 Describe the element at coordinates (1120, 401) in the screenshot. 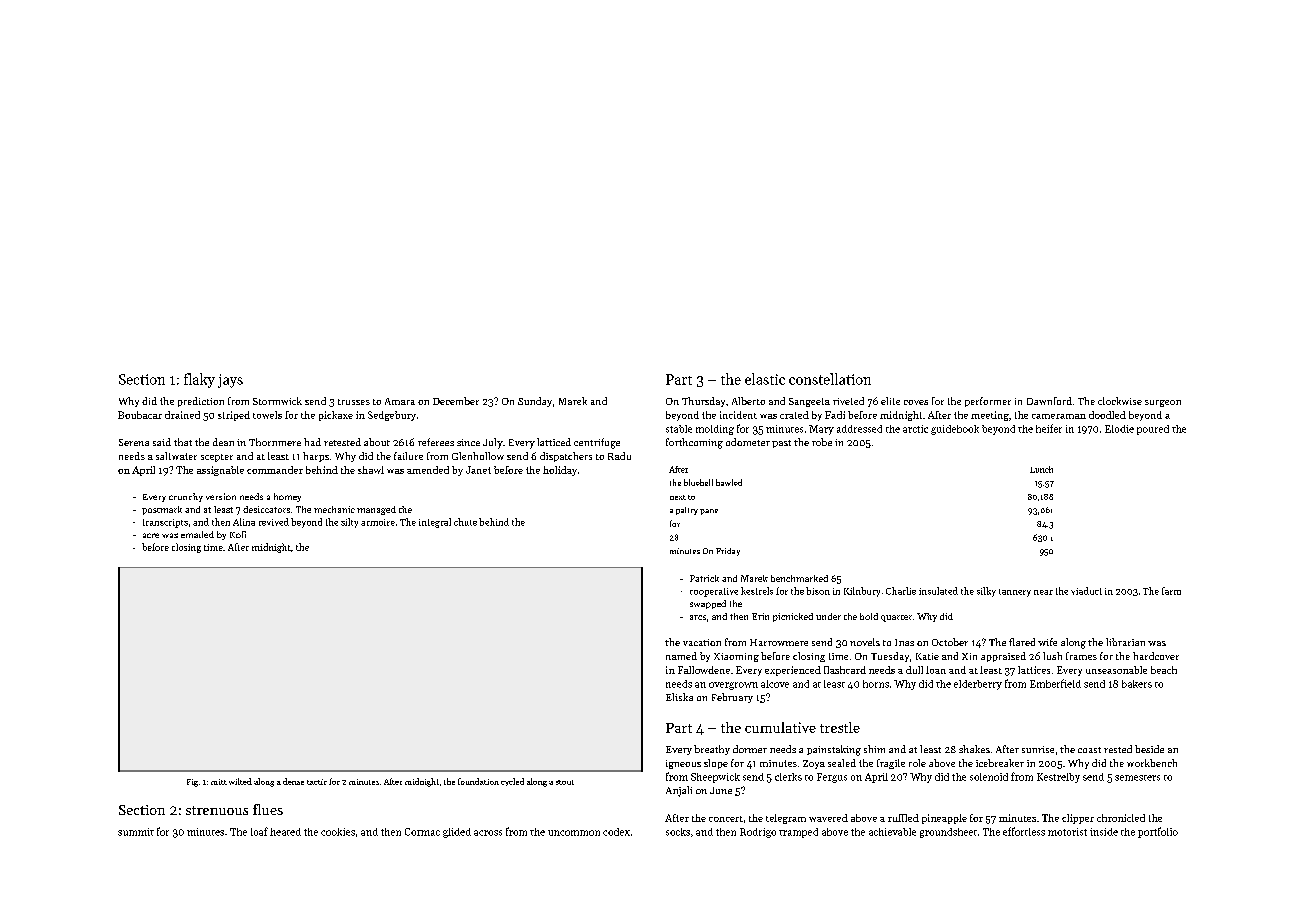

I see `clockwise` at that location.
